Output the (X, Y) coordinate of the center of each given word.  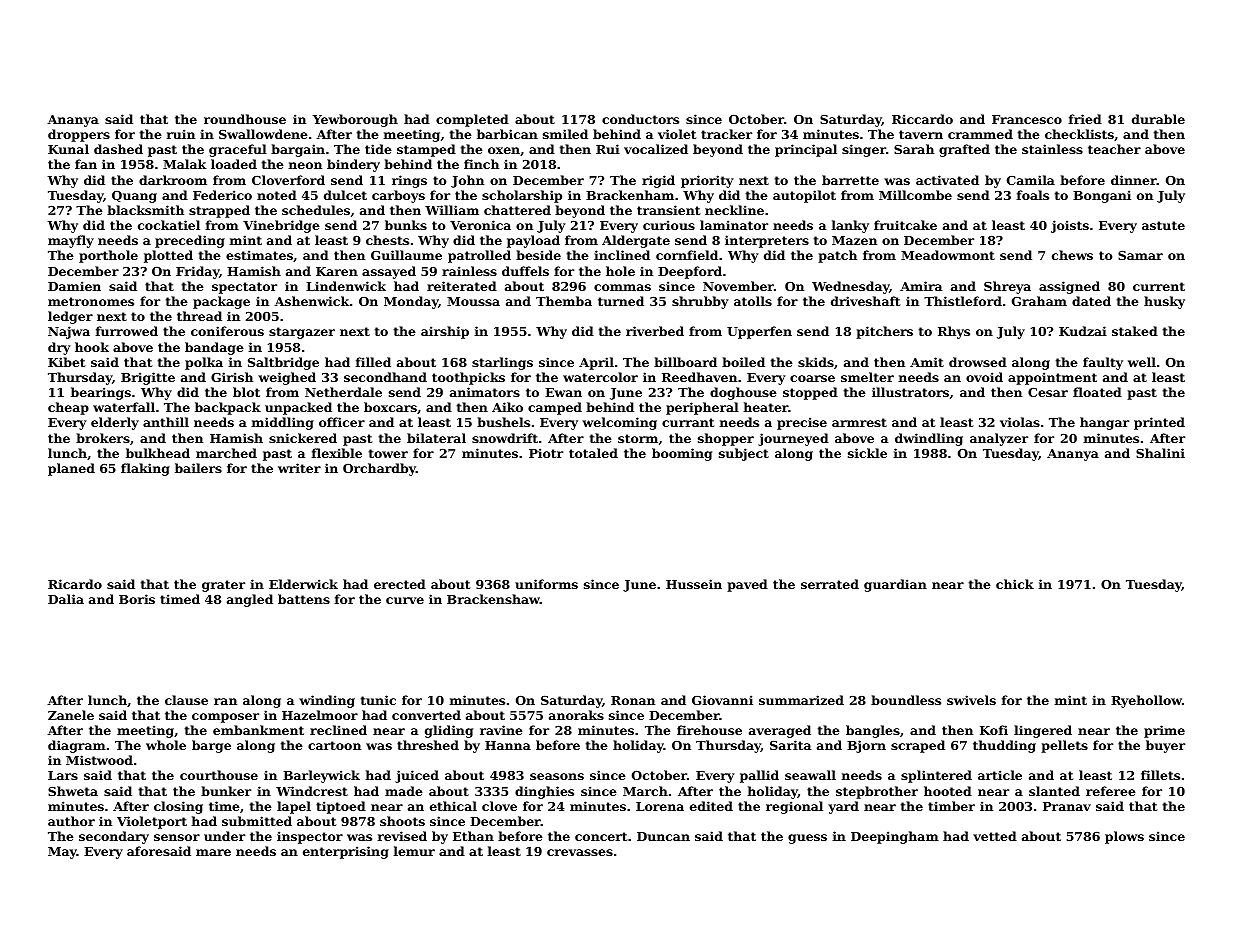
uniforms (546, 584)
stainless (1052, 149)
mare (213, 852)
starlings (502, 363)
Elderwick (303, 584)
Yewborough (355, 120)
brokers (103, 438)
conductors (640, 119)
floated (1097, 392)
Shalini (1160, 453)
